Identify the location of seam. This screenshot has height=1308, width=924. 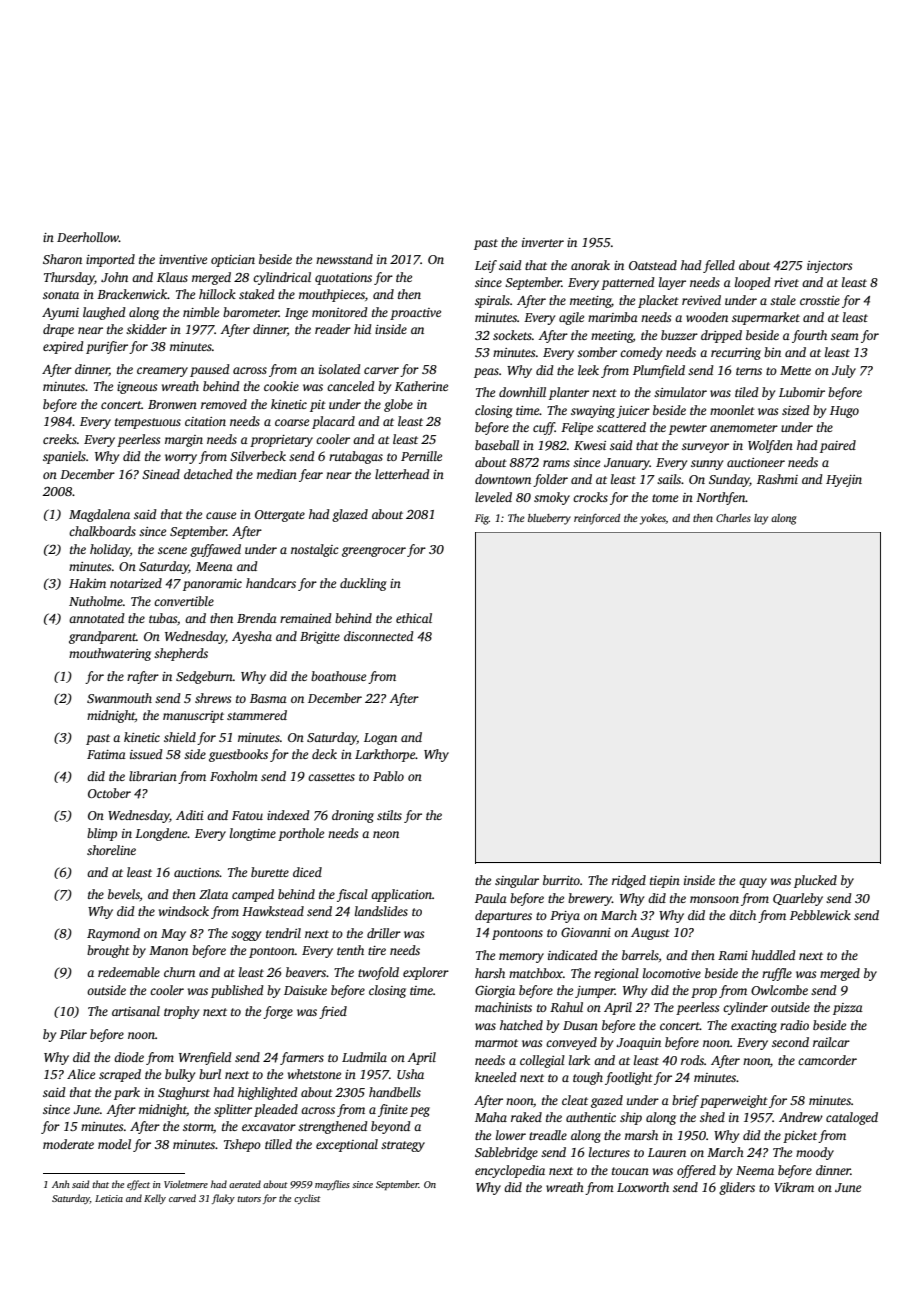
(845, 336).
